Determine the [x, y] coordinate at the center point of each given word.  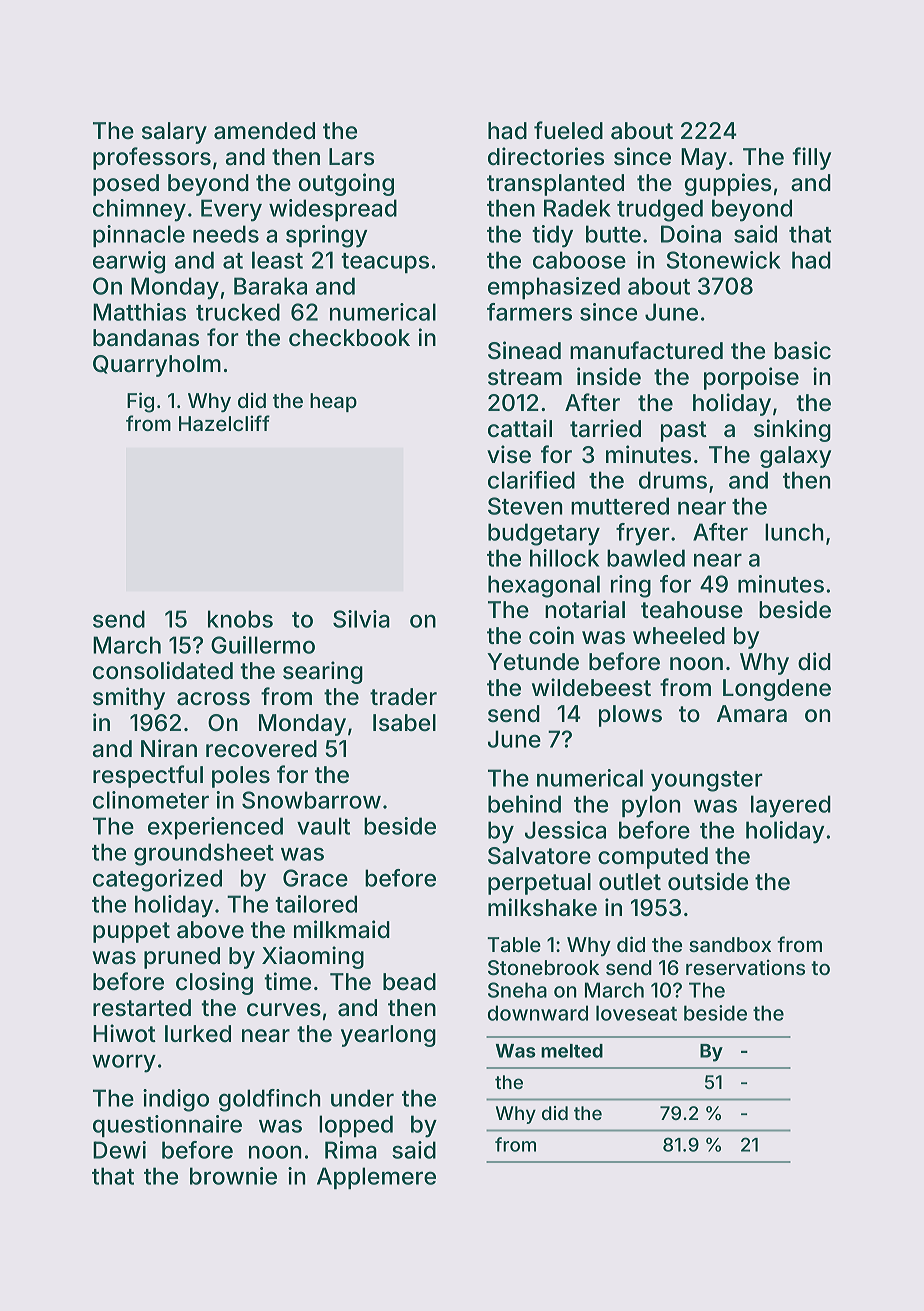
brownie [233, 1176]
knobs [240, 619]
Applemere [376, 1178]
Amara [752, 714]
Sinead [524, 350]
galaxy [795, 457]
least [277, 260]
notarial [585, 609]
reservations [745, 967]
